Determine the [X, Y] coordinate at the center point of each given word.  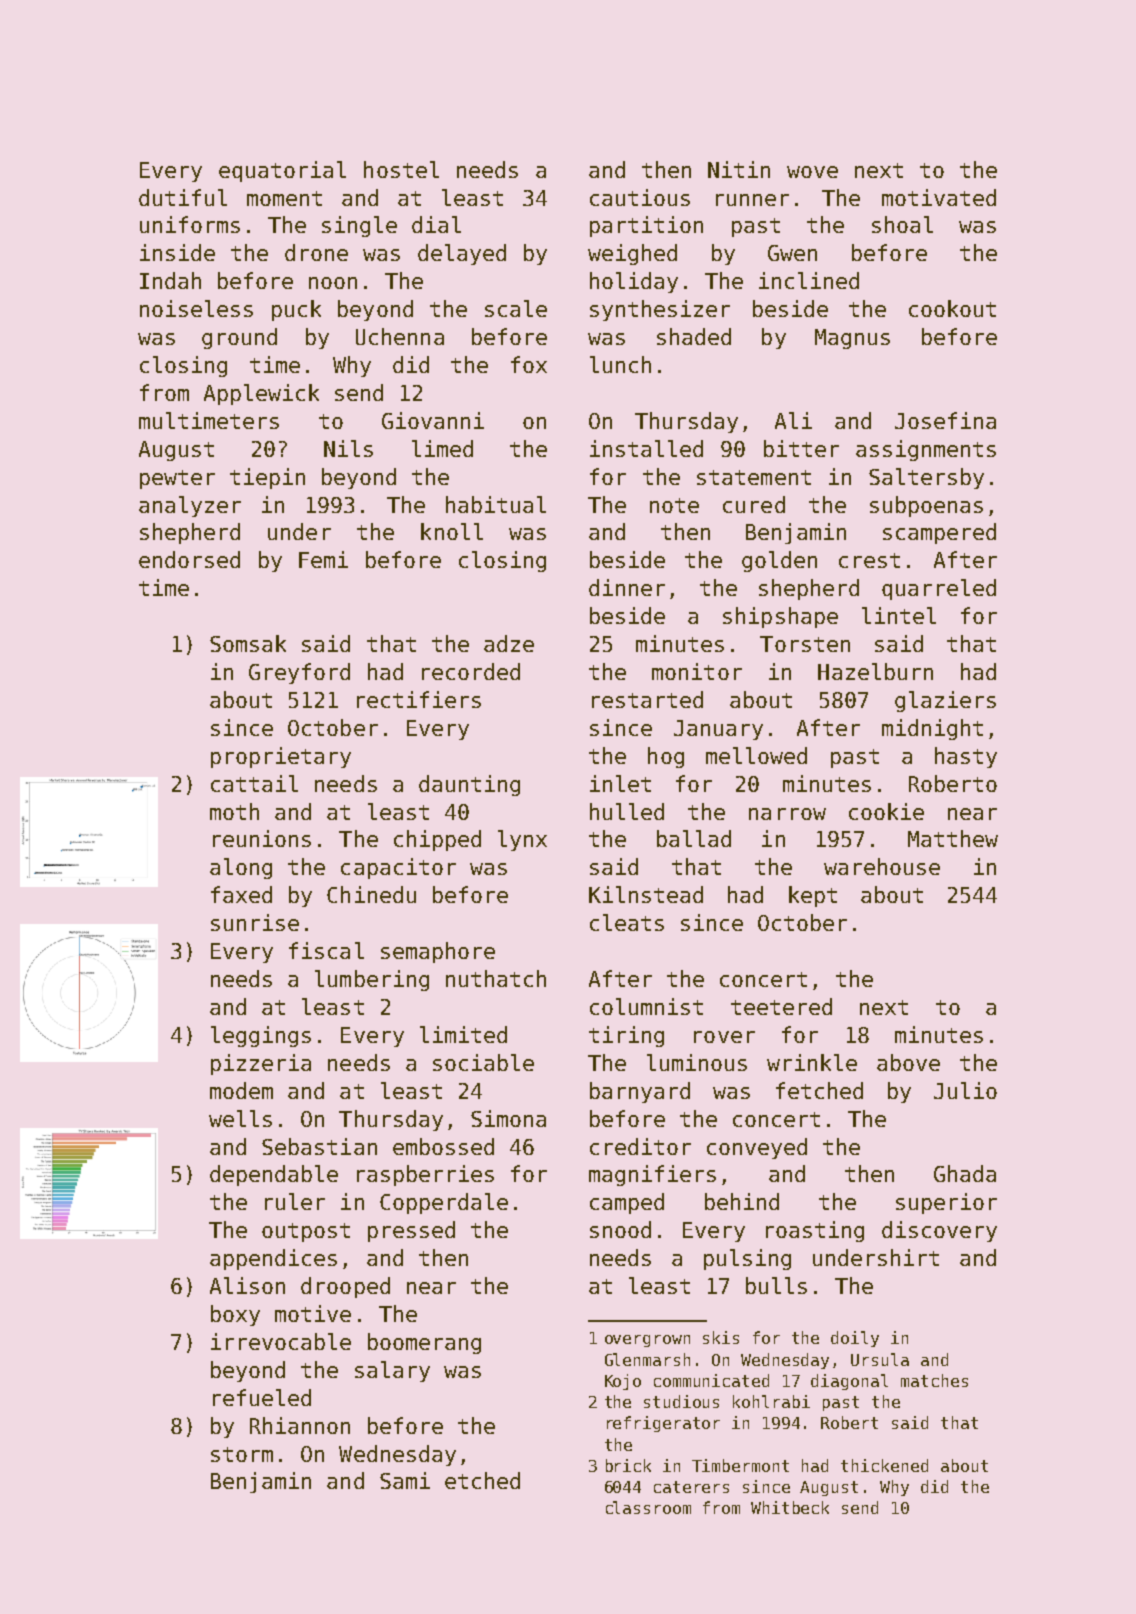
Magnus [852, 339]
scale [516, 308]
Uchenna [400, 336]
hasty [966, 757]
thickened [884, 1465]
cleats [627, 922]
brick [628, 1465]
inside [177, 252]
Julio [965, 1090]
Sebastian [319, 1146]
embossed [443, 1146]
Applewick [261, 394]
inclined [809, 280]
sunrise [255, 922]
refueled [262, 1397]
